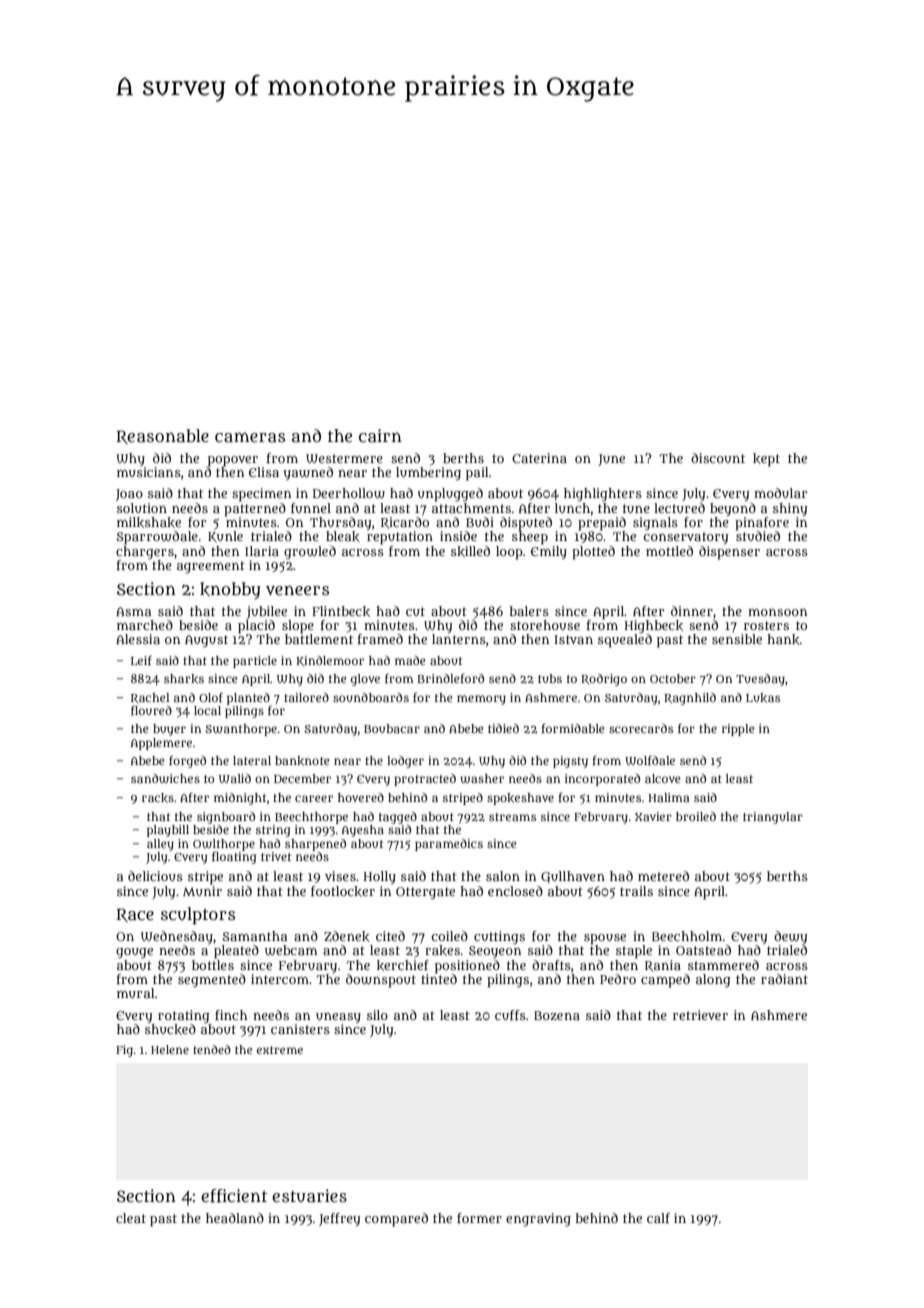 This screenshot has height=1308, width=924. I want to click on sensible, so click(737, 639).
